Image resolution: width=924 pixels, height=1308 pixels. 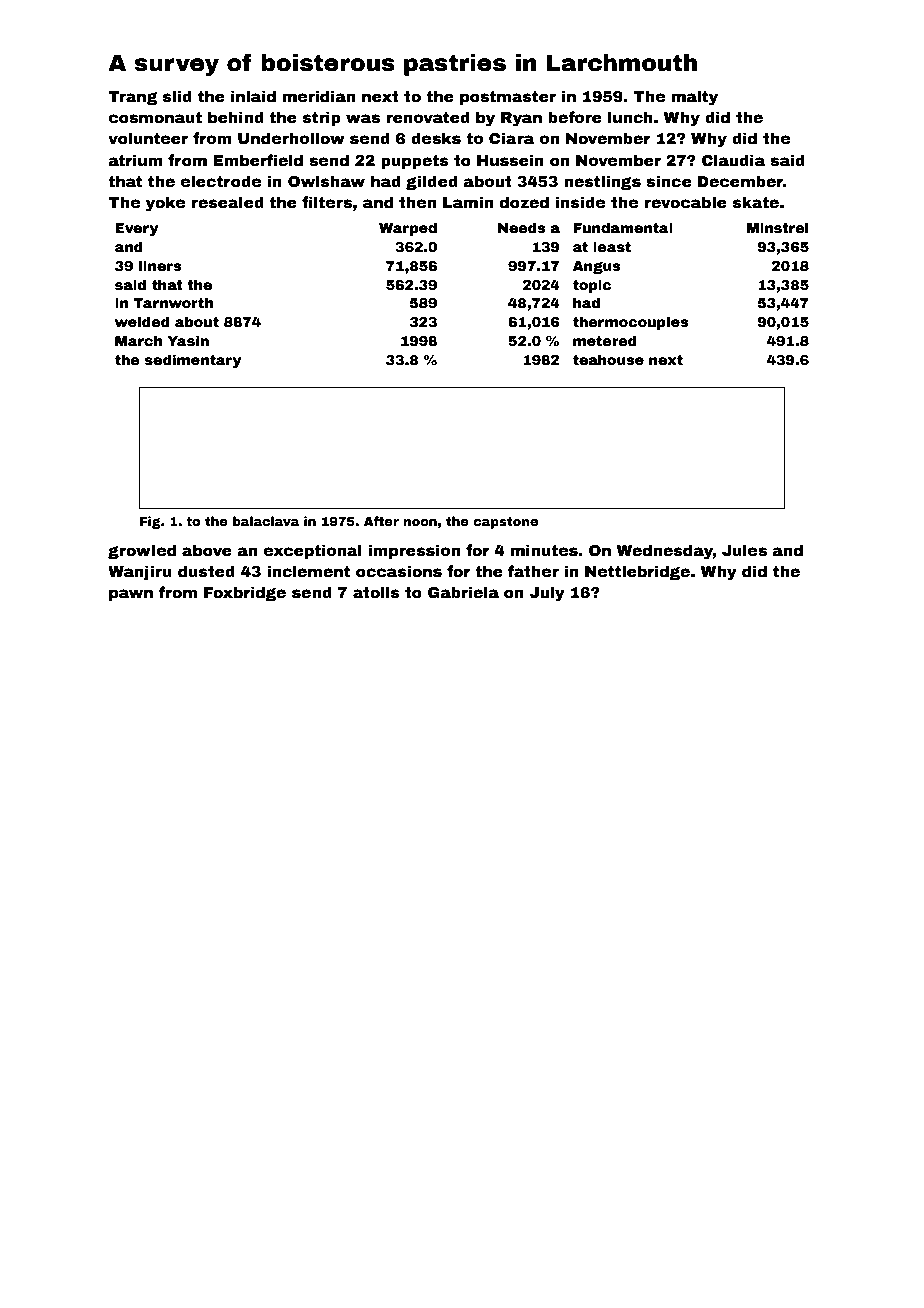 I want to click on Emberfield, so click(x=258, y=160).
